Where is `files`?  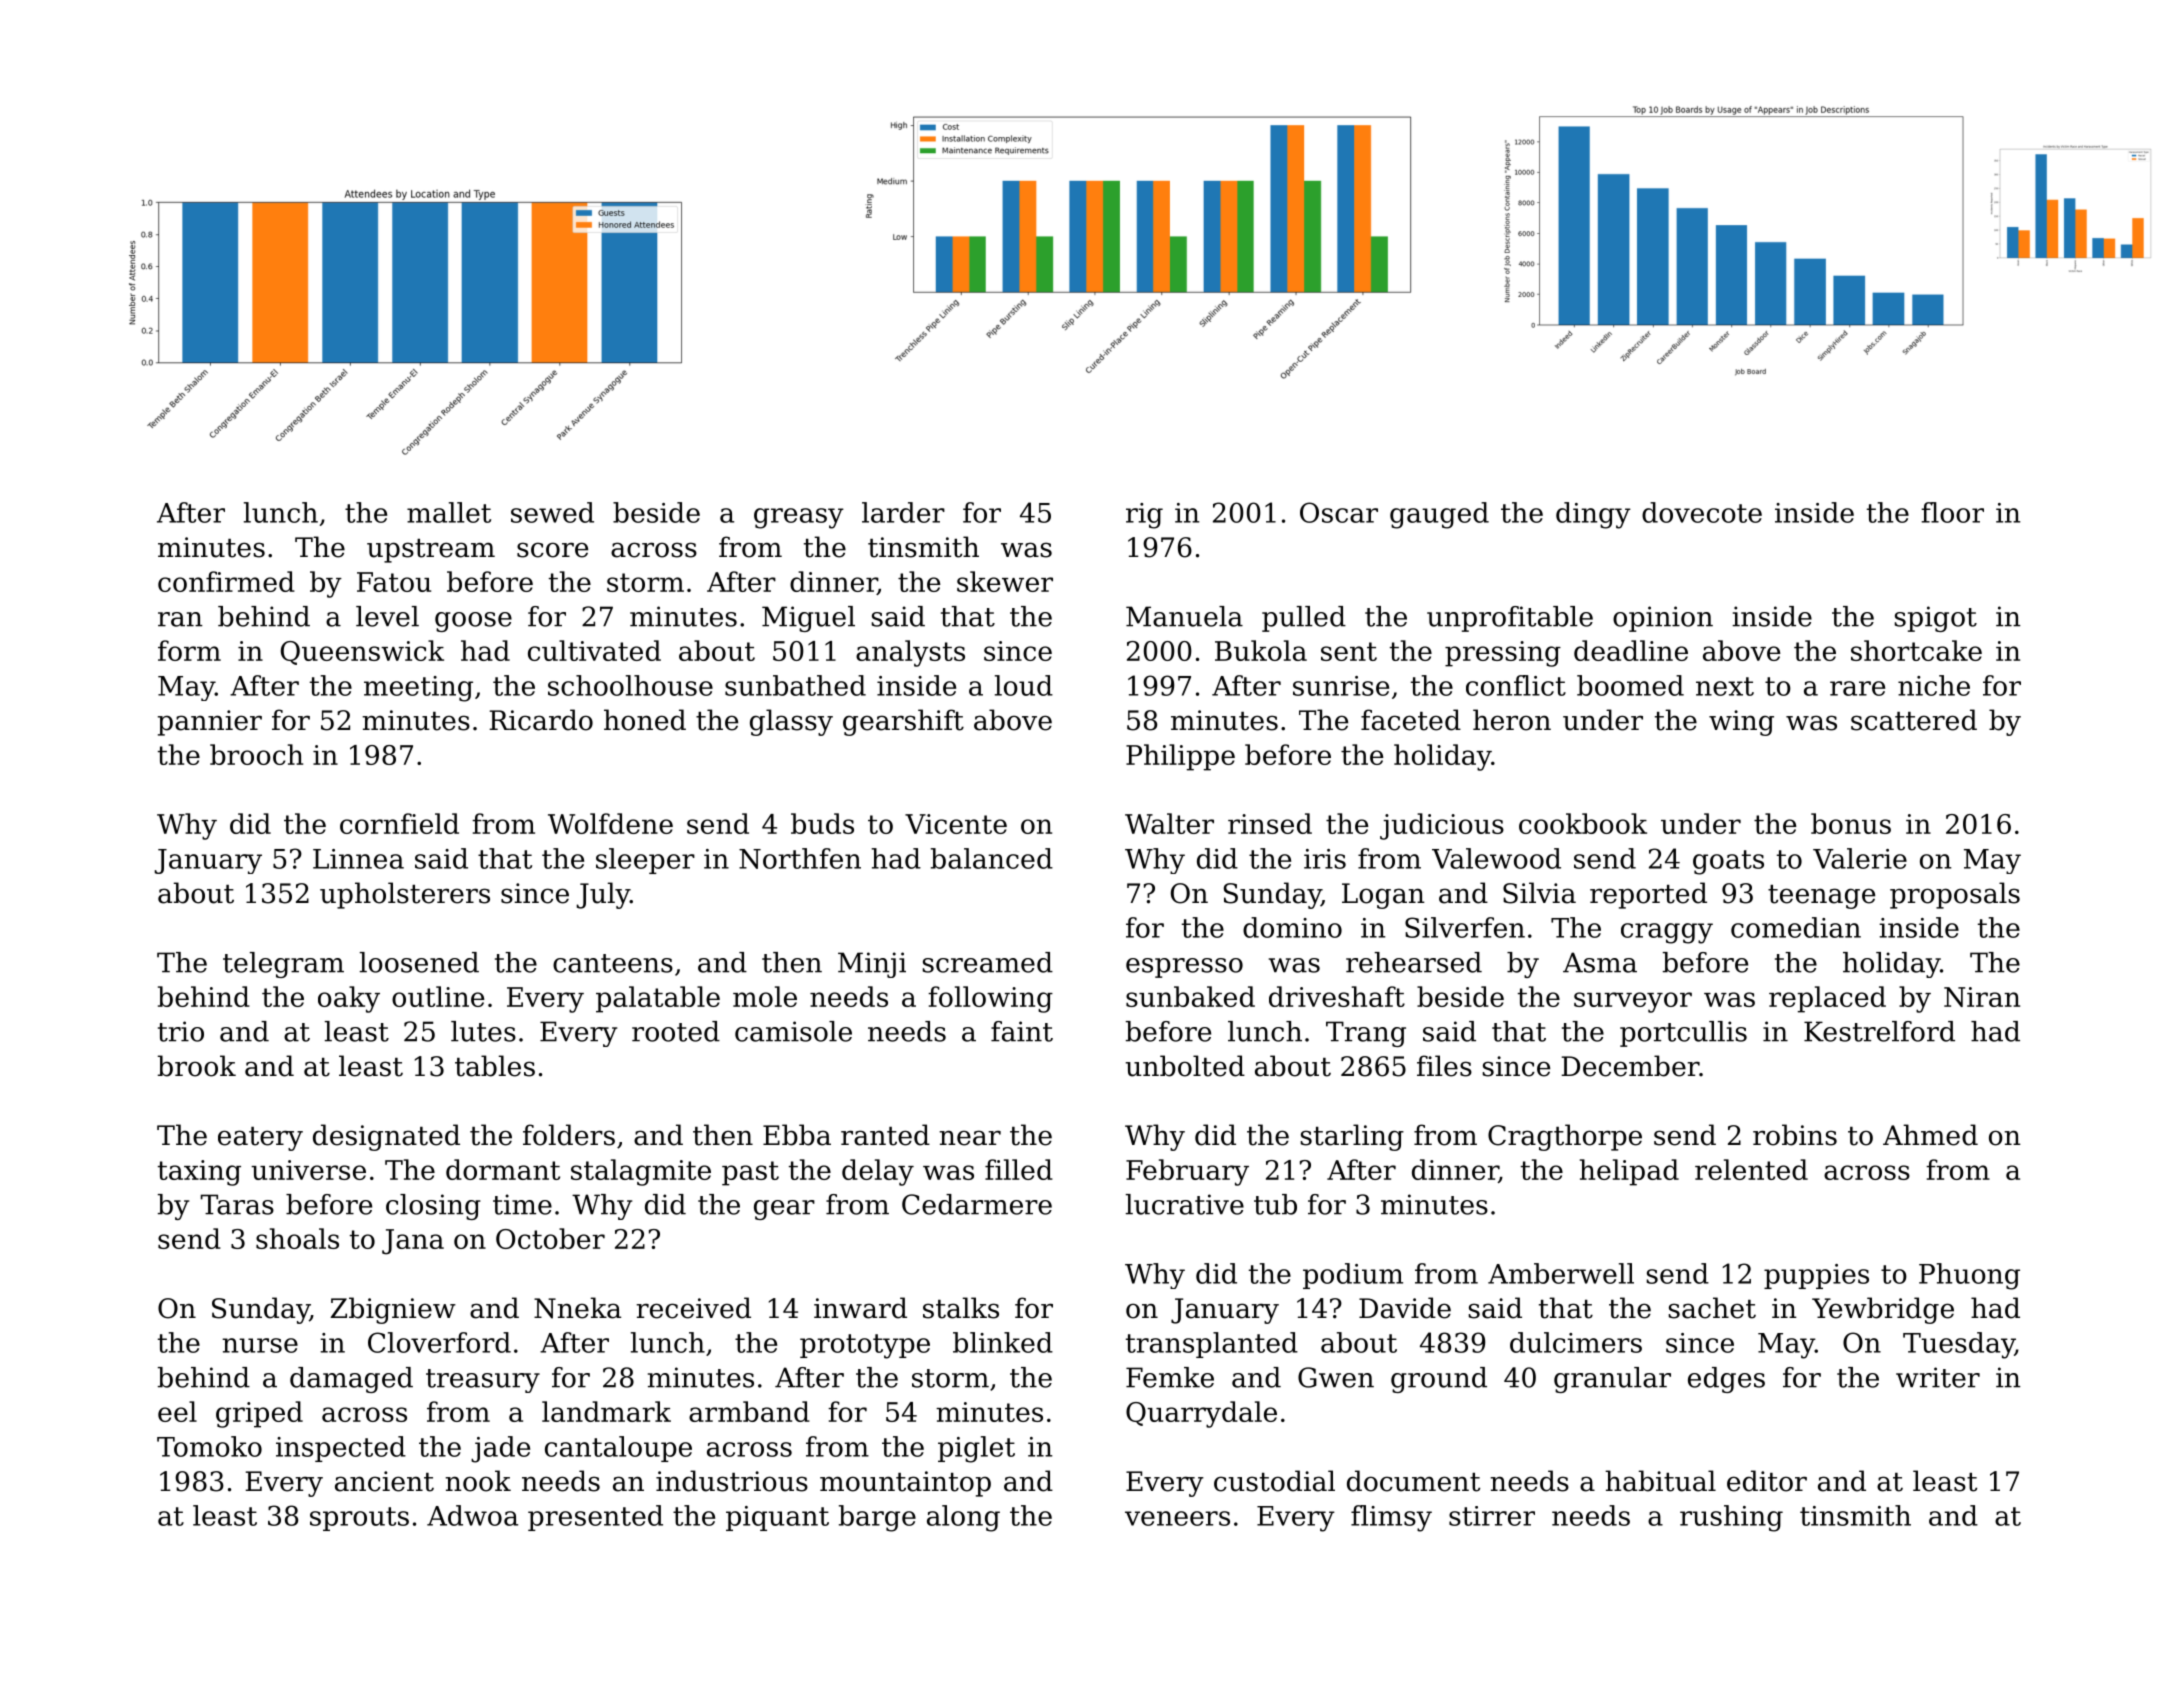
files is located at coordinates (1444, 1066).
